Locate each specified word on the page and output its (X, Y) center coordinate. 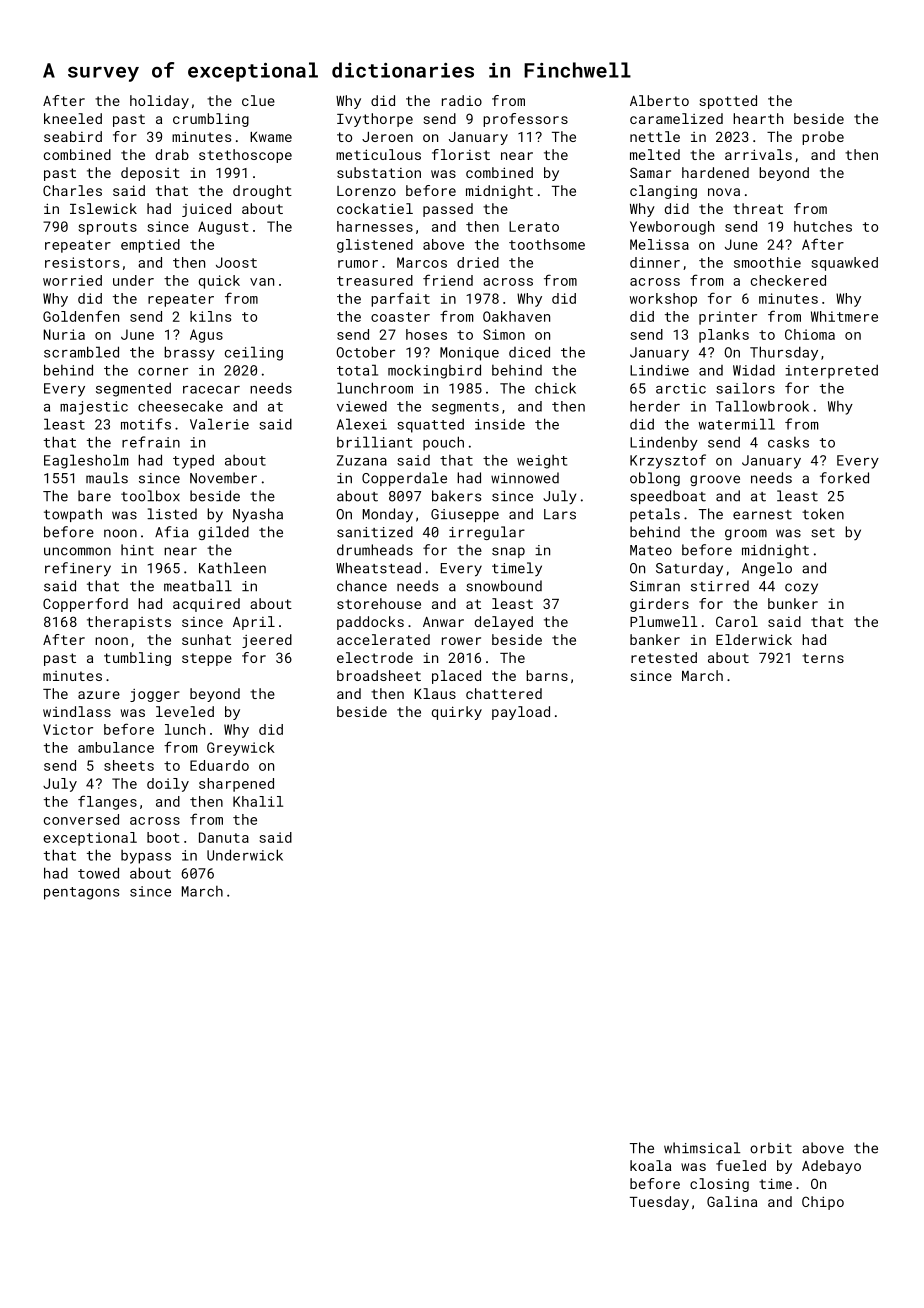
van (262, 282)
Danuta (224, 837)
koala (650, 1165)
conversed (81, 819)
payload (521, 713)
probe (823, 138)
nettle (655, 136)
